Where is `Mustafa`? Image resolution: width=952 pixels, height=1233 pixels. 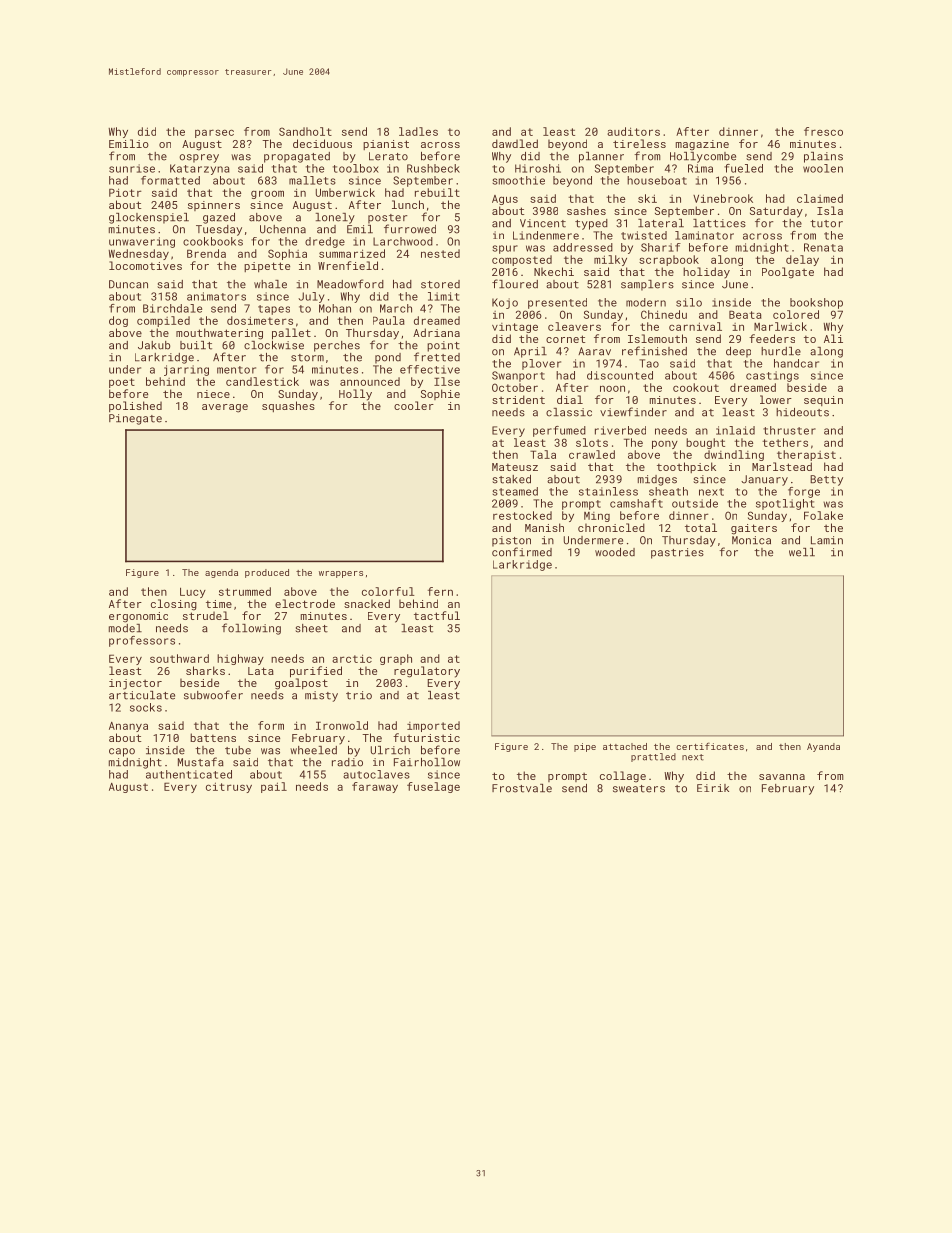
Mustafa is located at coordinates (201, 762).
